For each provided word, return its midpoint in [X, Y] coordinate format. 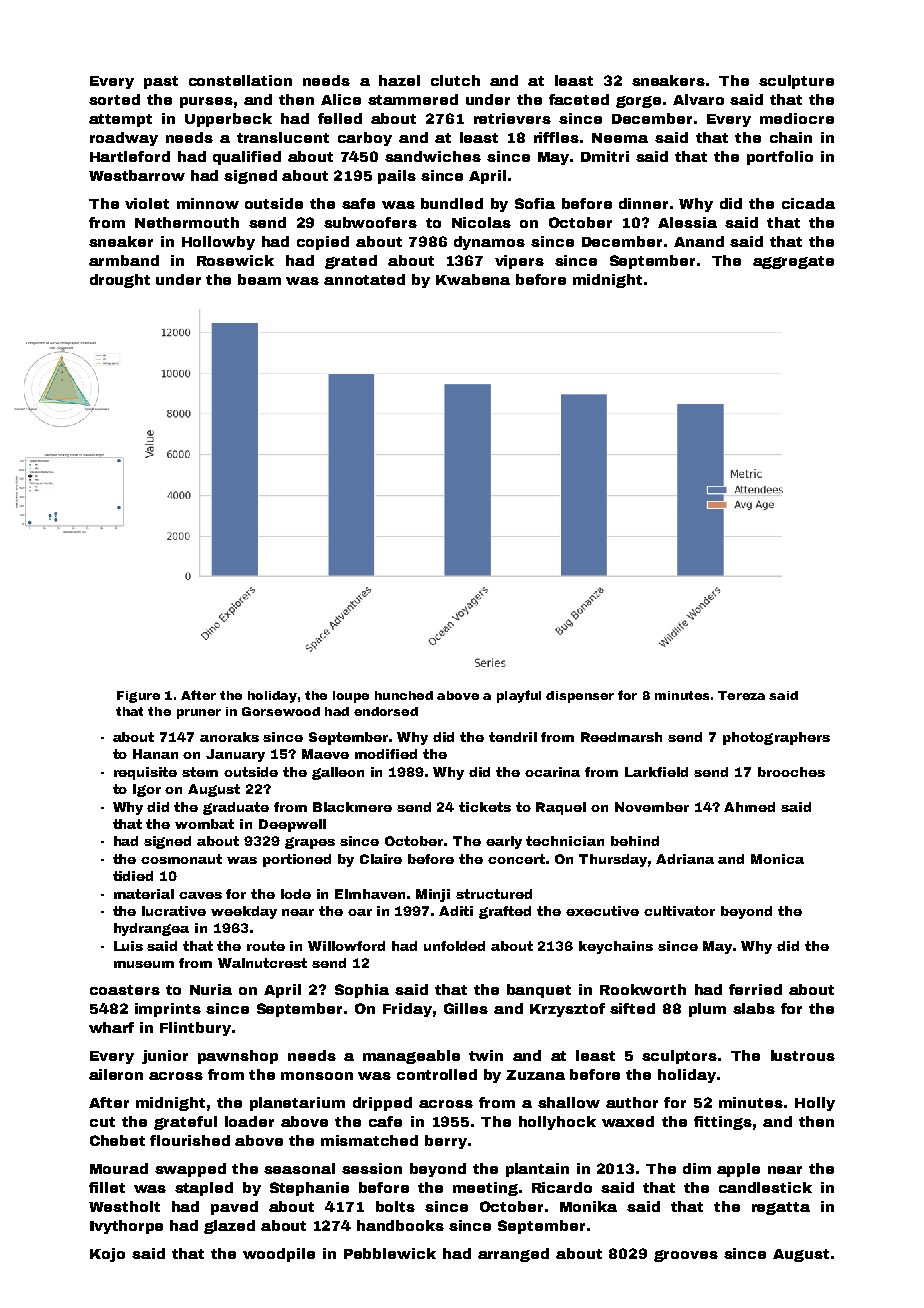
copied [323, 243]
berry [446, 1142]
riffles [556, 137]
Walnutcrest [262, 963]
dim [697, 1168]
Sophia [362, 991]
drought [120, 281]
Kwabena [473, 279]
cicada [808, 203]
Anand [699, 241]
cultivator [679, 911]
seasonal [299, 1168]
